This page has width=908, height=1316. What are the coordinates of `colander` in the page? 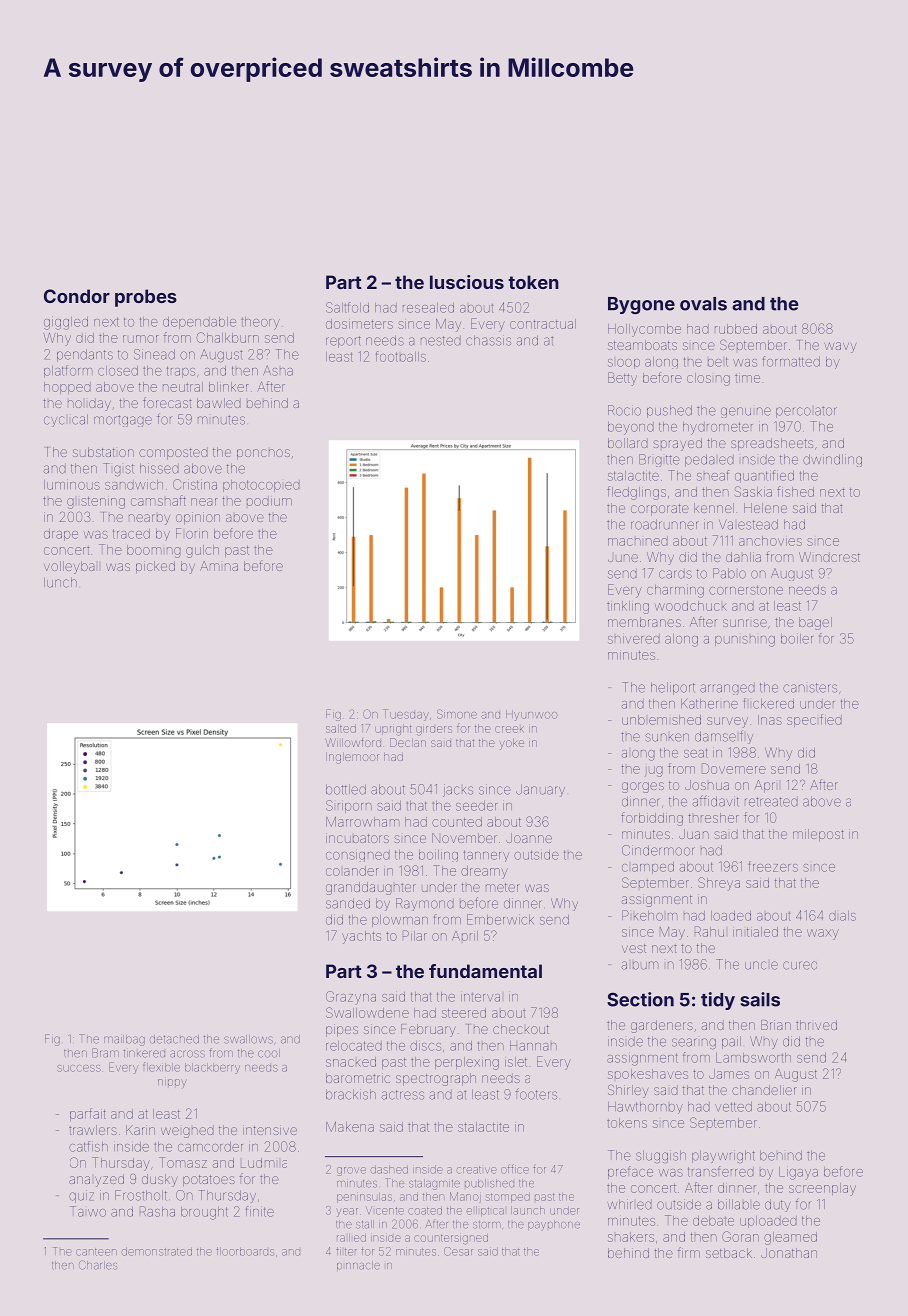 It's located at (352, 871).
